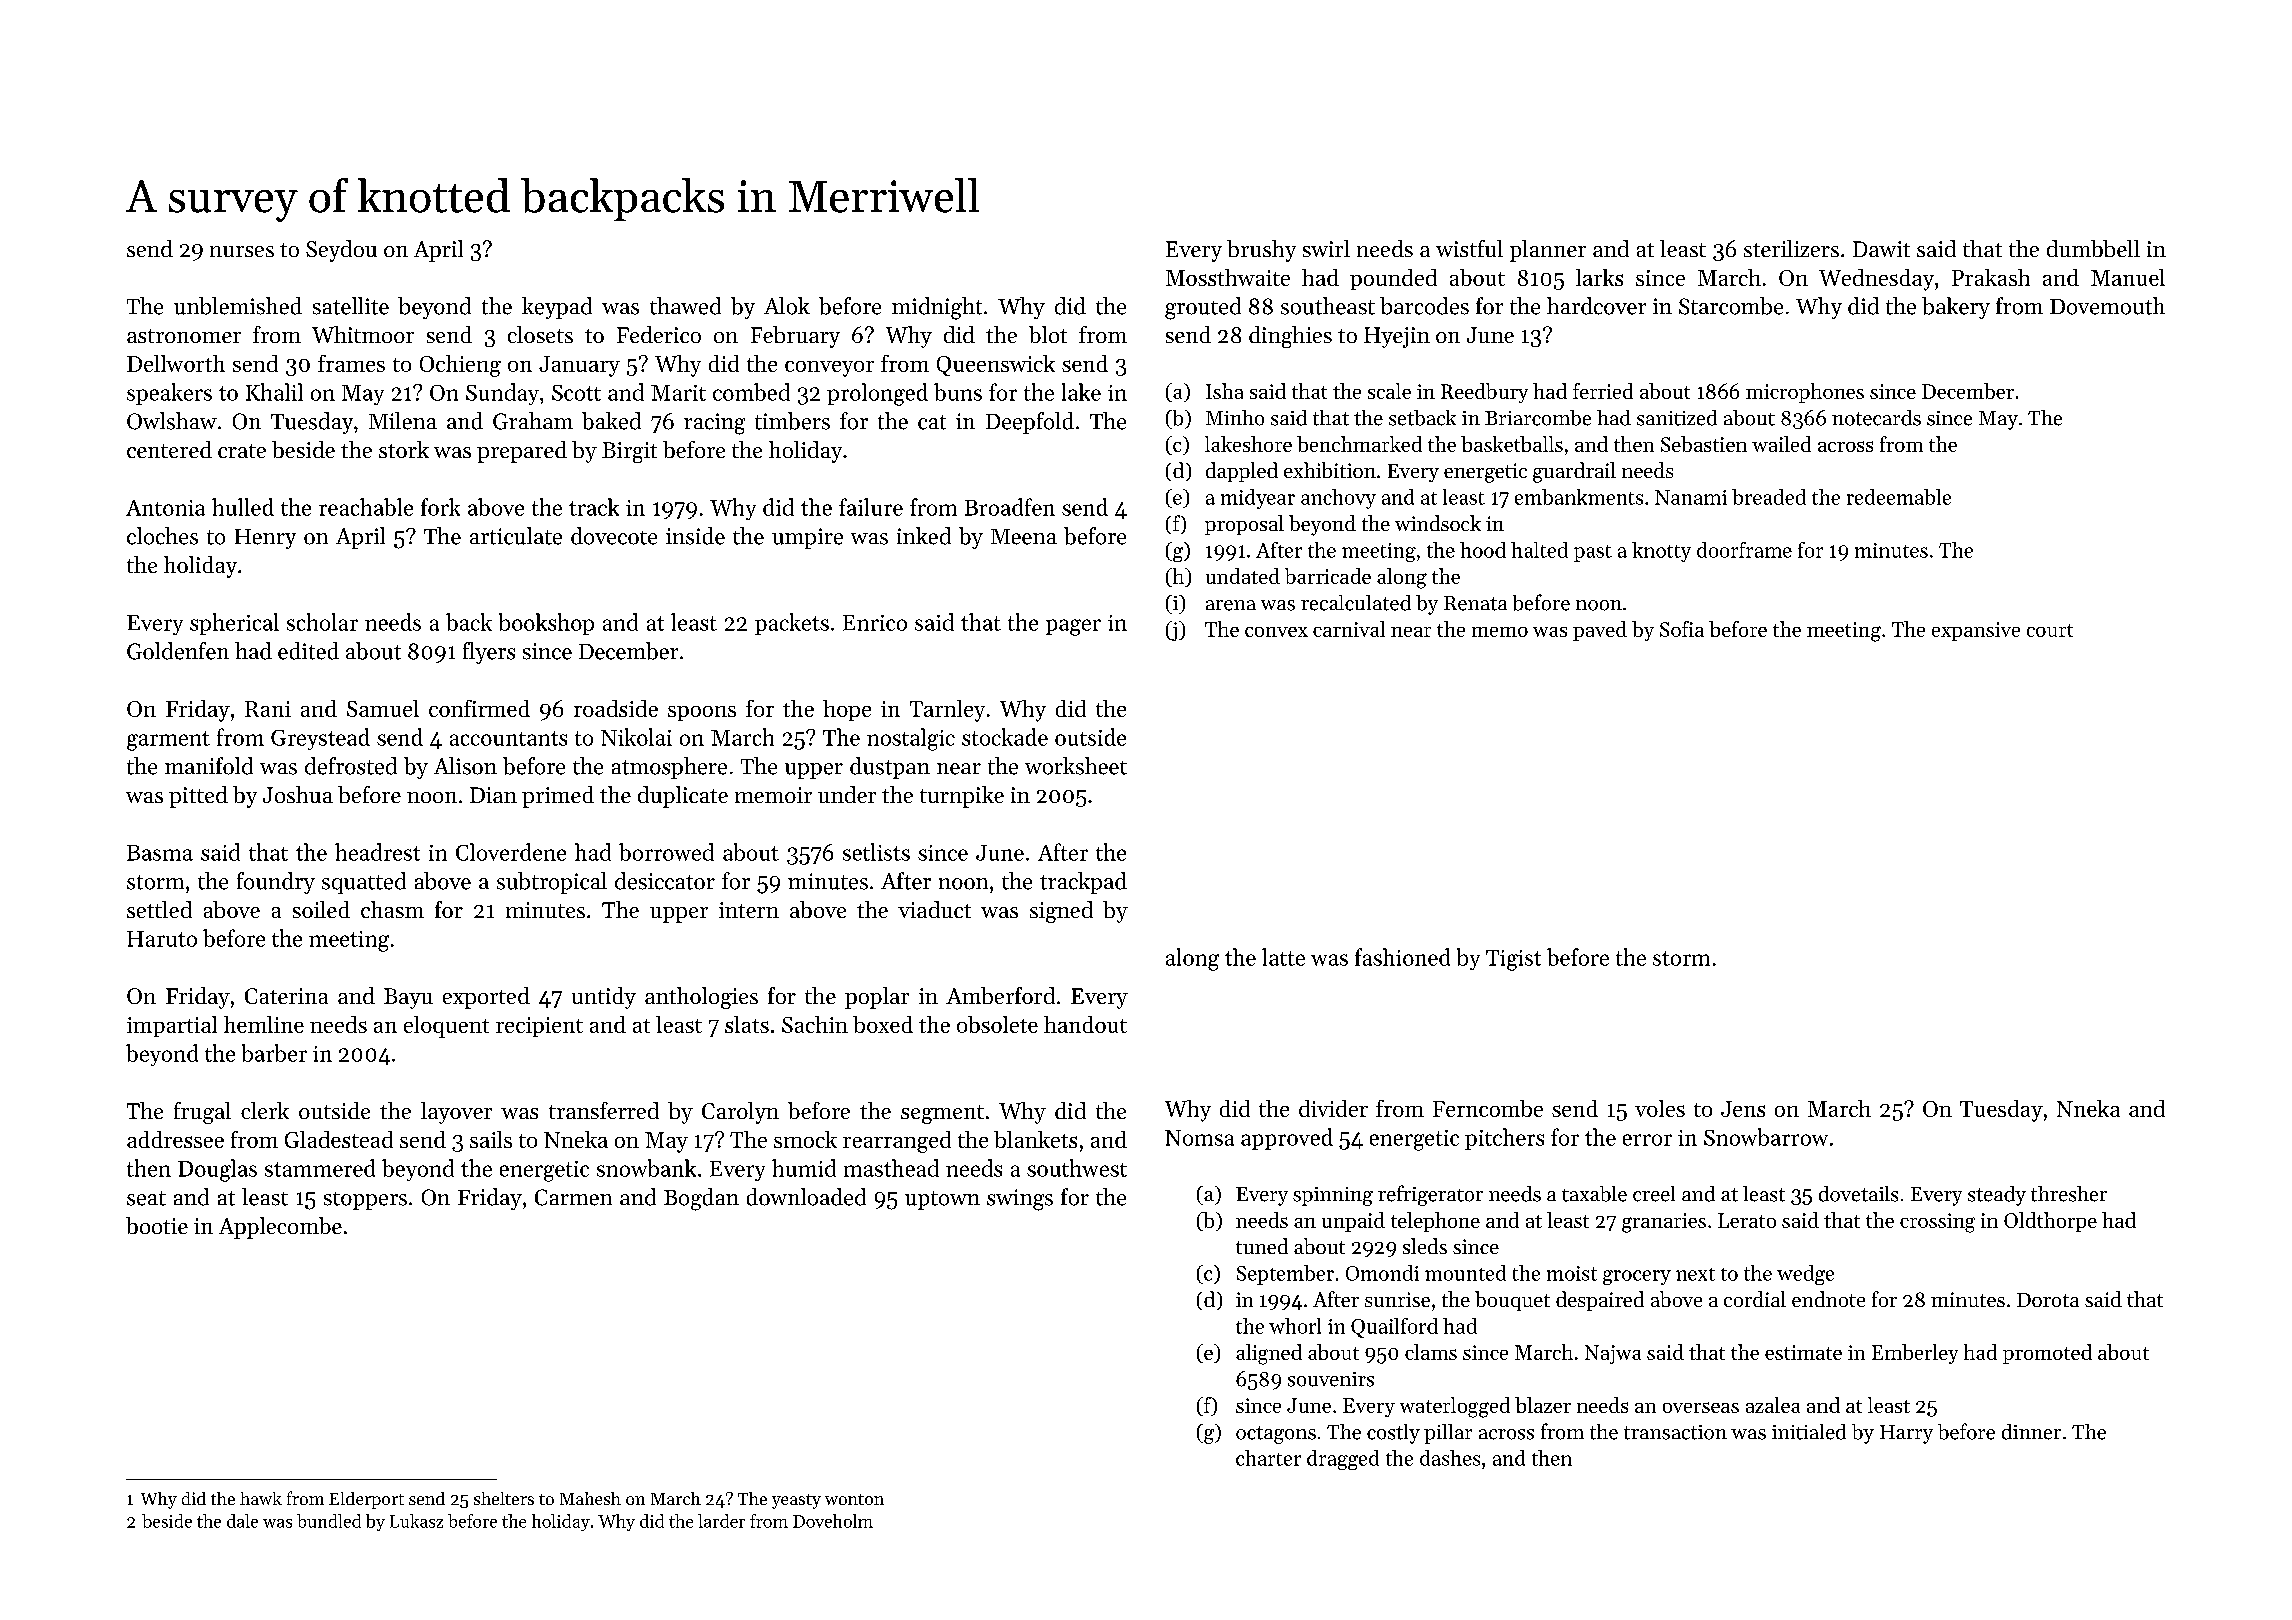 The image size is (2292, 1620). I want to click on paved, so click(1600, 631).
